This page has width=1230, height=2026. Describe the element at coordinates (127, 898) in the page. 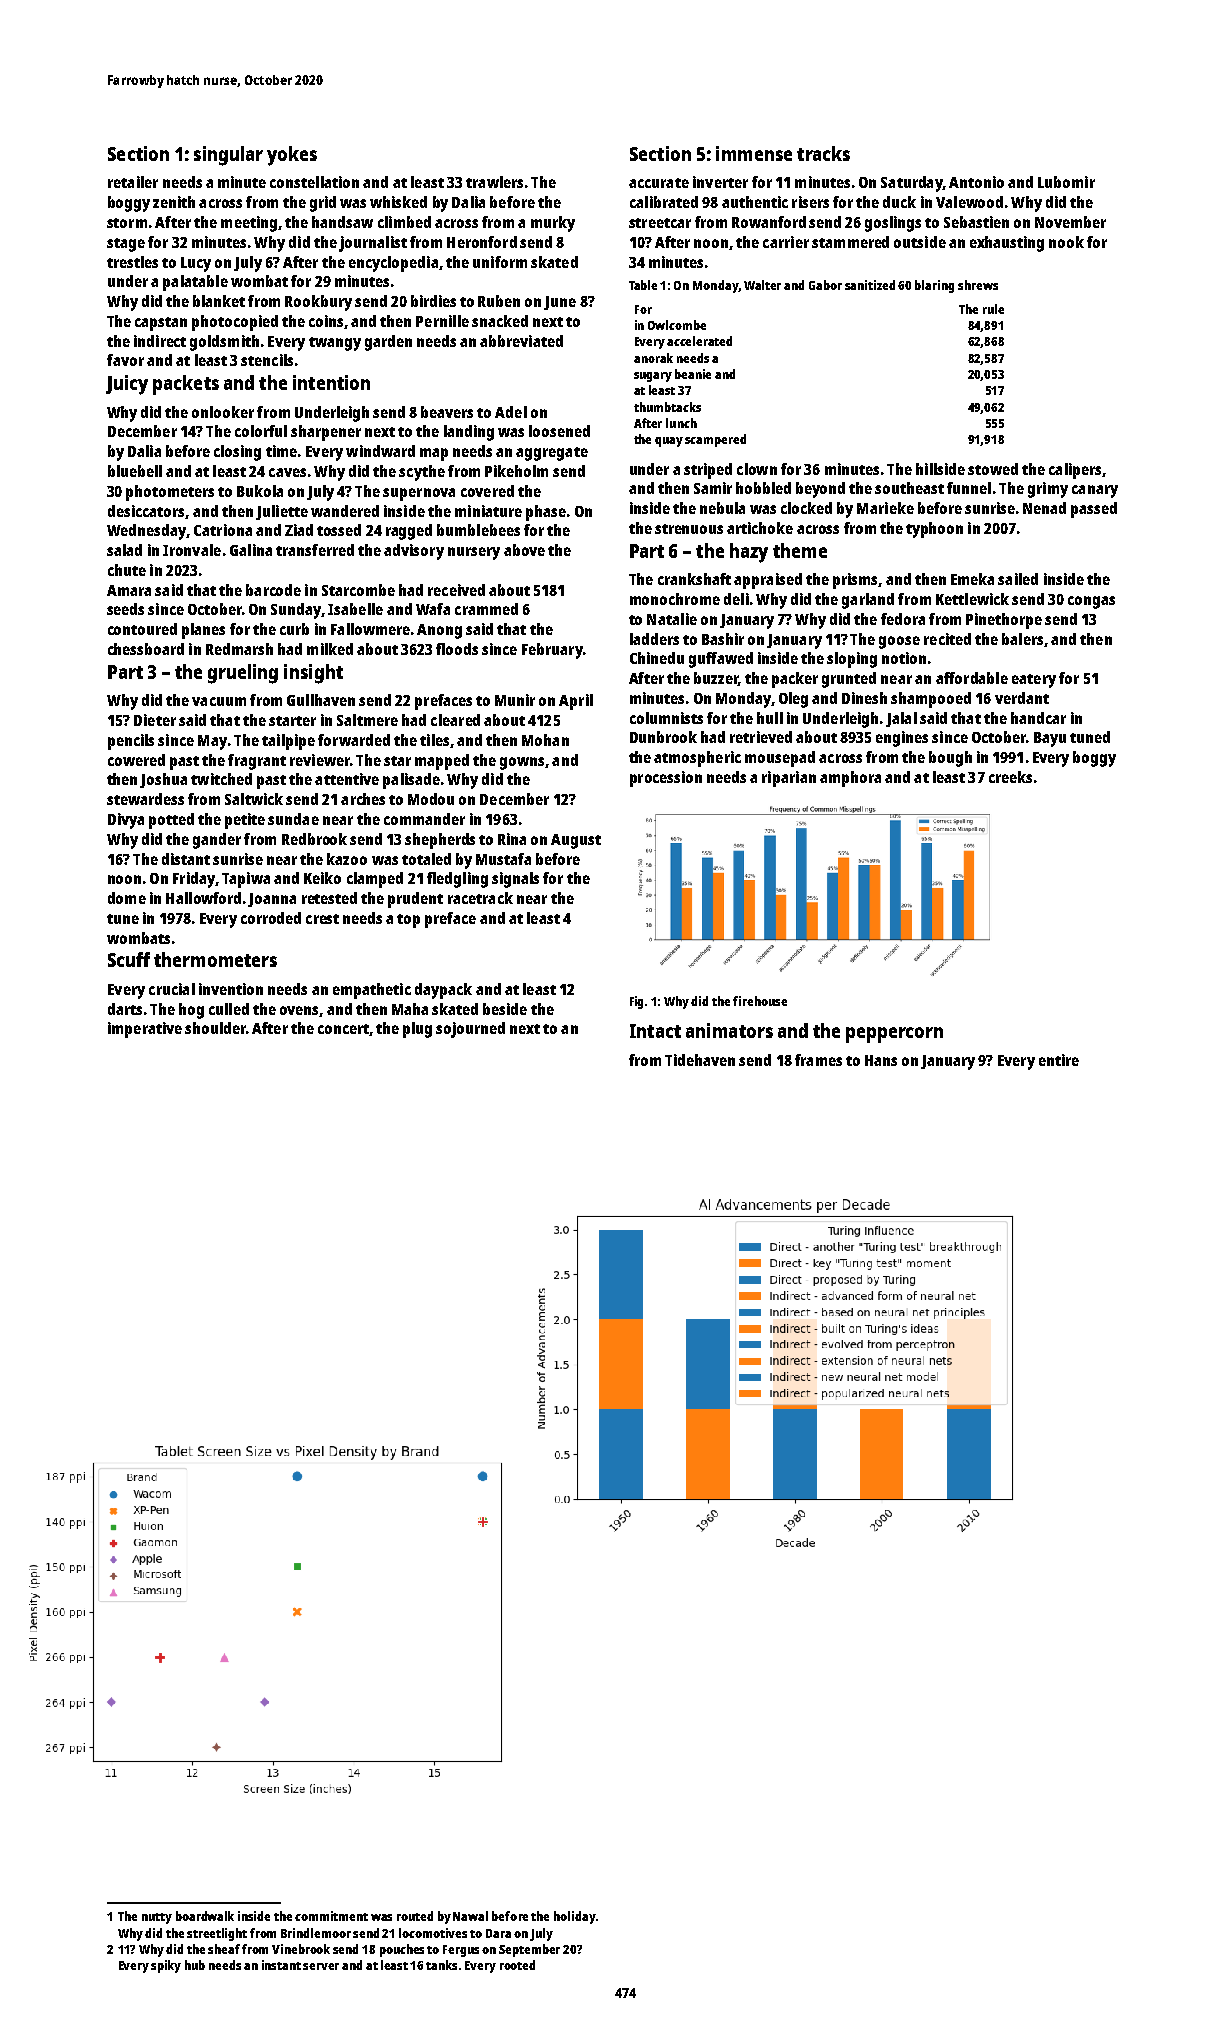

I see `dome` at that location.
